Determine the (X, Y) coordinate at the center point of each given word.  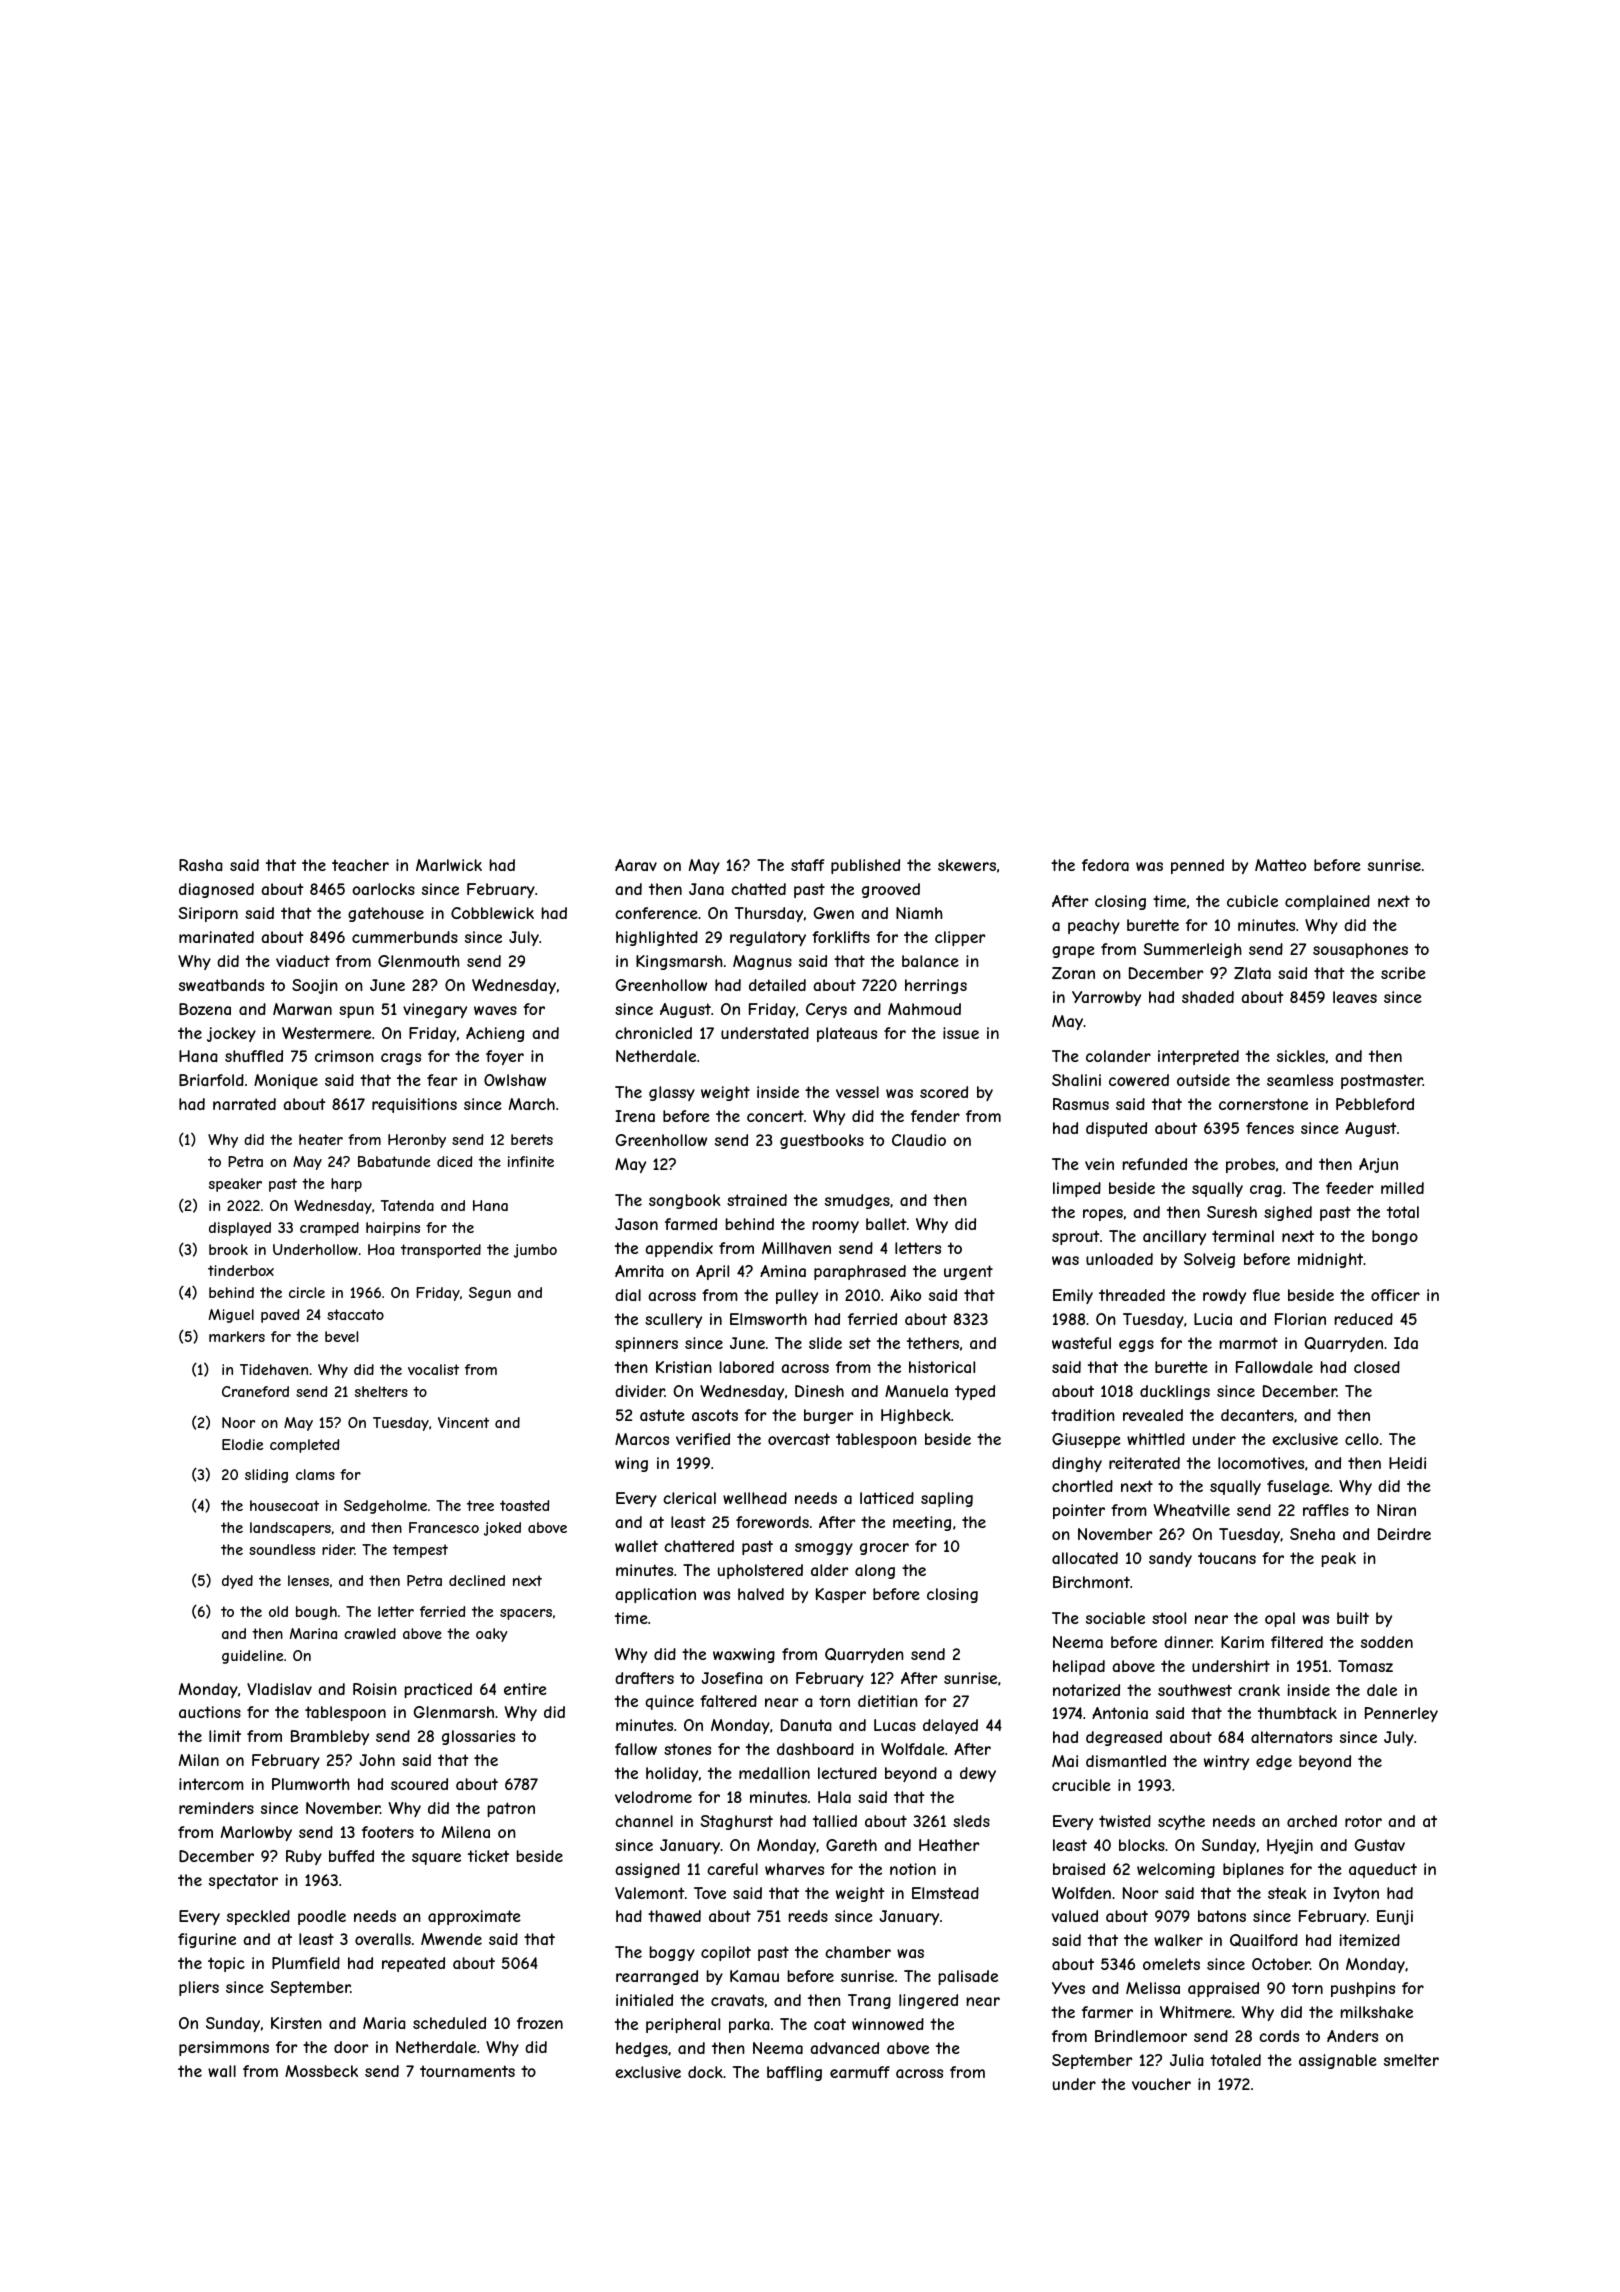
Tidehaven (274, 1369)
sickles (1301, 1056)
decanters (1257, 1415)
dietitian (888, 1701)
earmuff (860, 2072)
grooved (891, 890)
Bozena (205, 1009)
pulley (797, 1296)
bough (316, 1613)
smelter (1411, 2060)
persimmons (224, 2048)
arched (1312, 1821)
